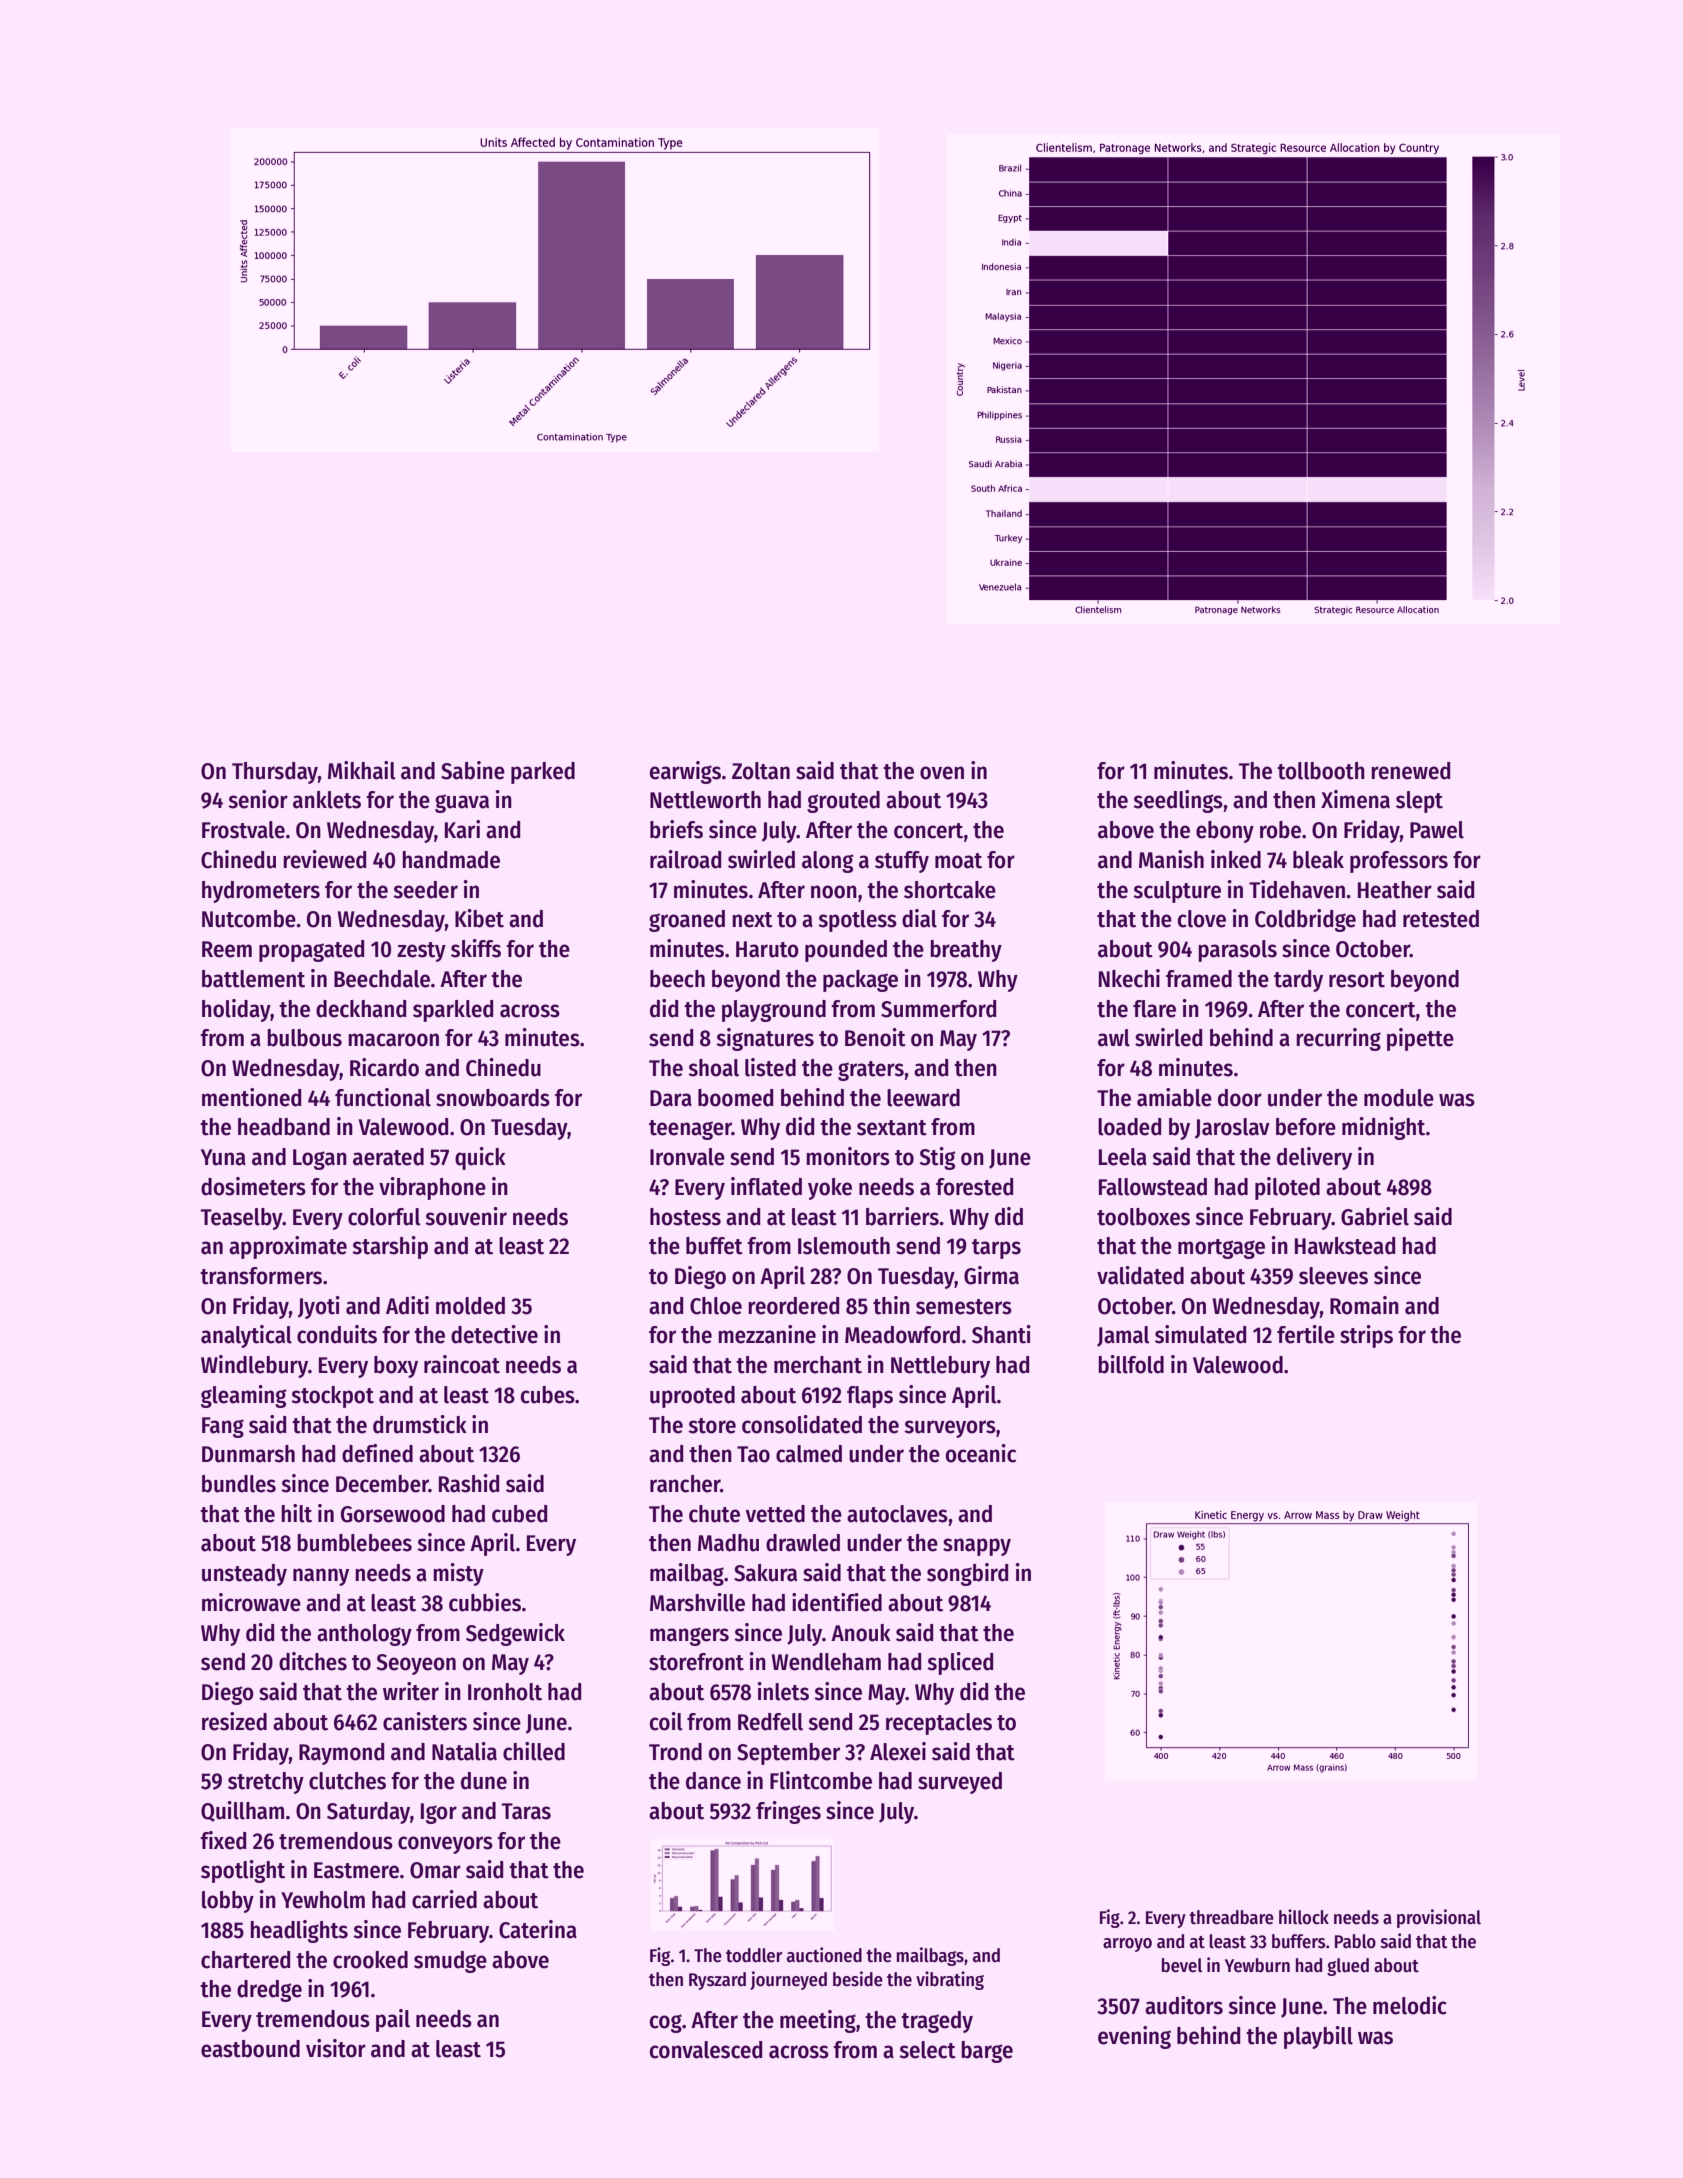 The height and width of the screenshot is (2178, 1683). I want to click on Mikhail, so click(361, 770).
